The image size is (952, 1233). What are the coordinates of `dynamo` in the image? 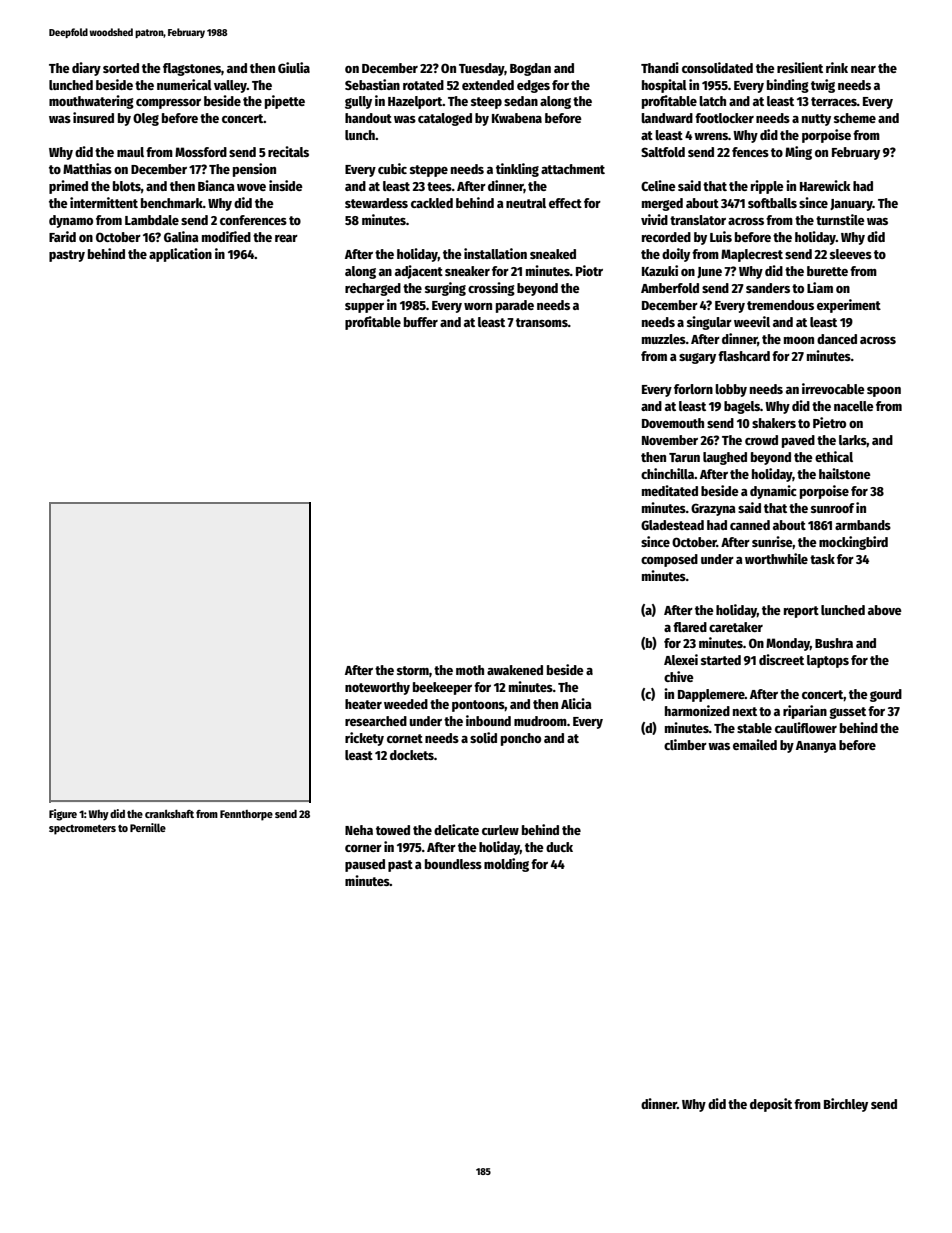 It's located at (71, 221).
